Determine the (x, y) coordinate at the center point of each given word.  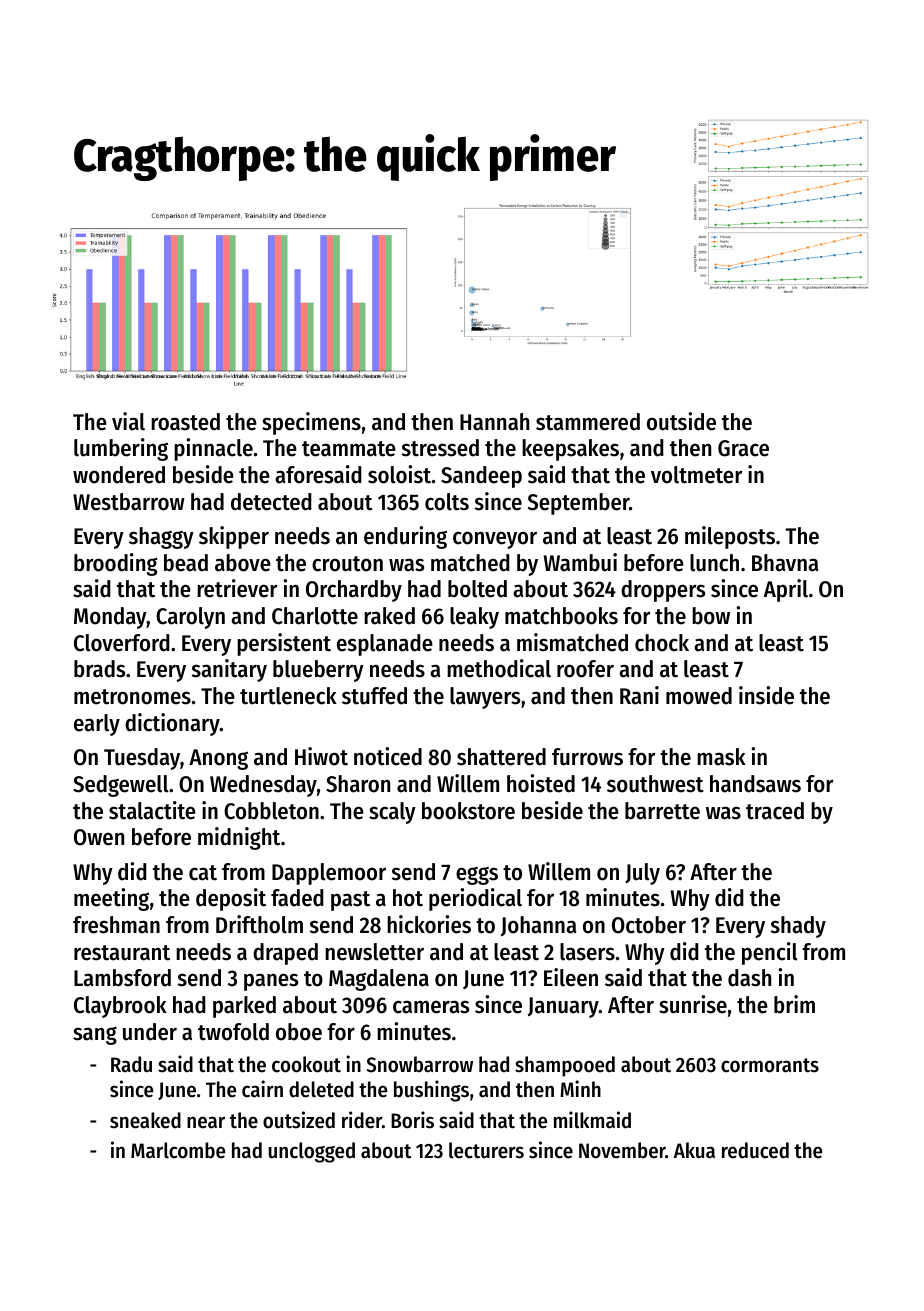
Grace (743, 448)
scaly (392, 813)
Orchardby (354, 591)
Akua (694, 1150)
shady (798, 927)
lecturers (486, 1150)
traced (775, 811)
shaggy (161, 538)
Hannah (494, 422)
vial (128, 421)
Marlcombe (178, 1150)
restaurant (122, 953)
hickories (429, 924)
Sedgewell (121, 786)
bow (711, 616)
